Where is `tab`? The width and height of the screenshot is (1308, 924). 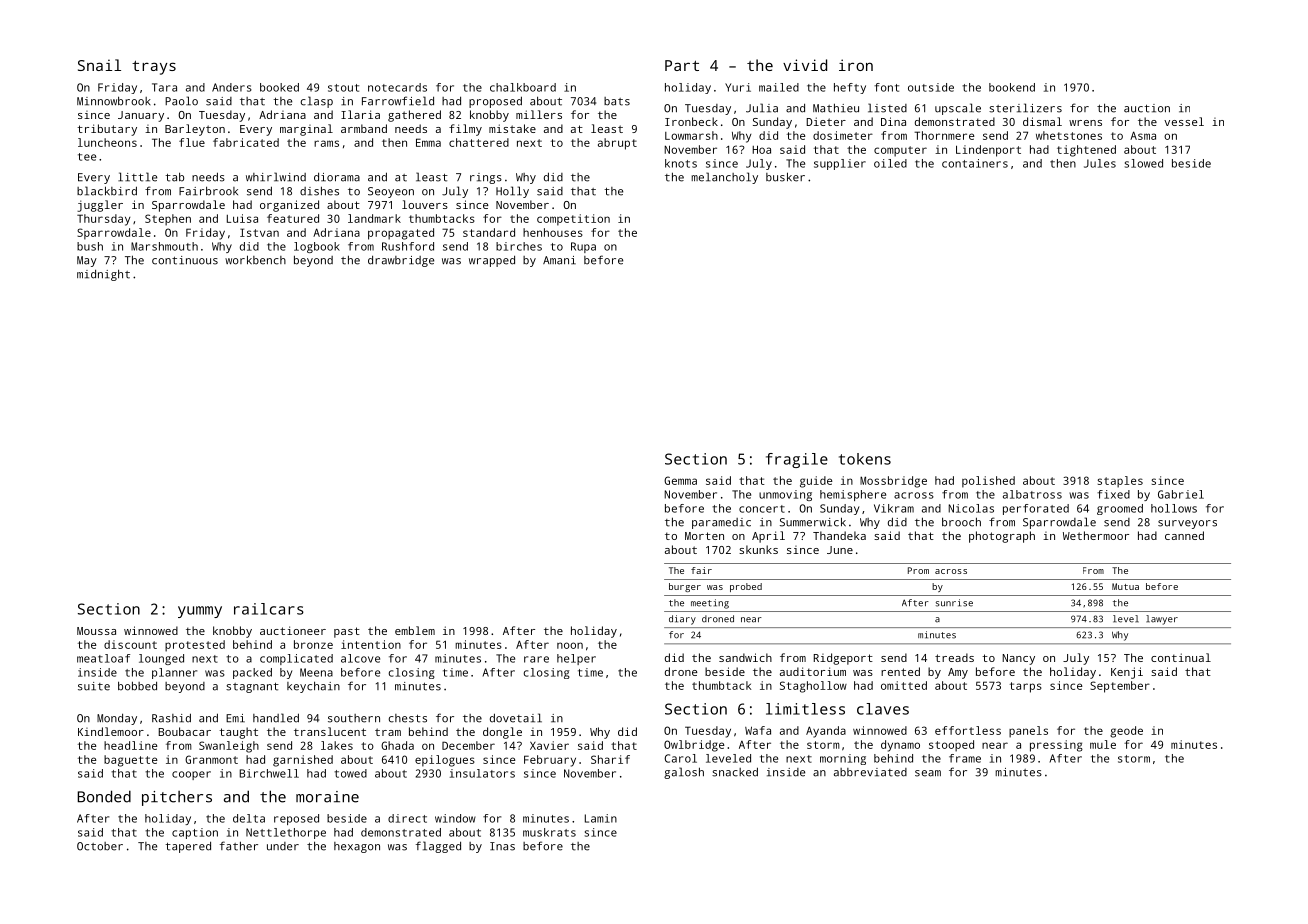 tab is located at coordinates (174, 177).
